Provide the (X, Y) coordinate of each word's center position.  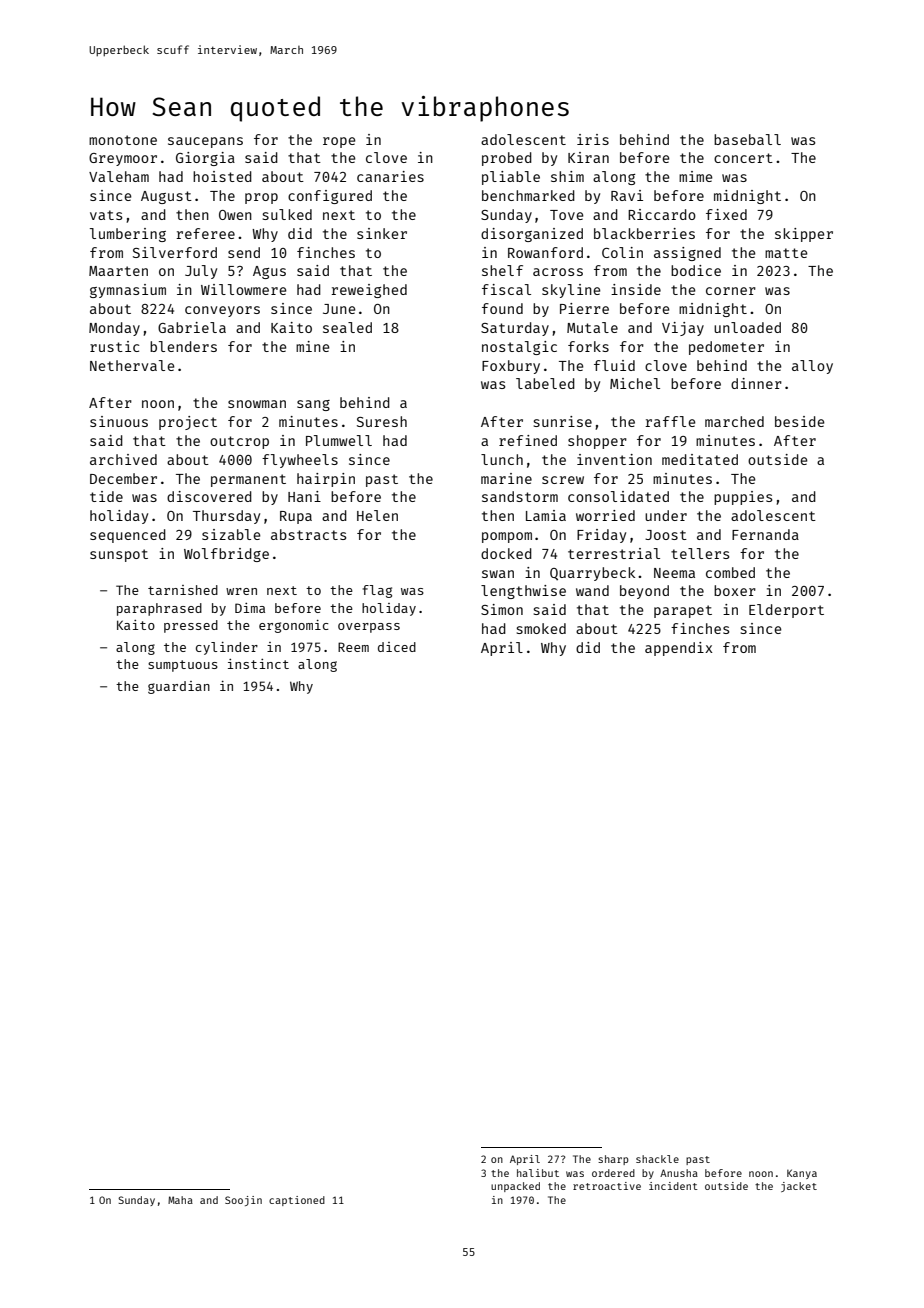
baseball (747, 139)
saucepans (205, 142)
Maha (180, 1200)
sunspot (119, 555)
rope (339, 142)
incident (673, 1186)
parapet (683, 611)
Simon (502, 609)
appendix (679, 649)
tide (106, 496)
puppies (743, 498)
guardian (179, 687)
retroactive (607, 1186)
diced (397, 647)
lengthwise (523, 592)
